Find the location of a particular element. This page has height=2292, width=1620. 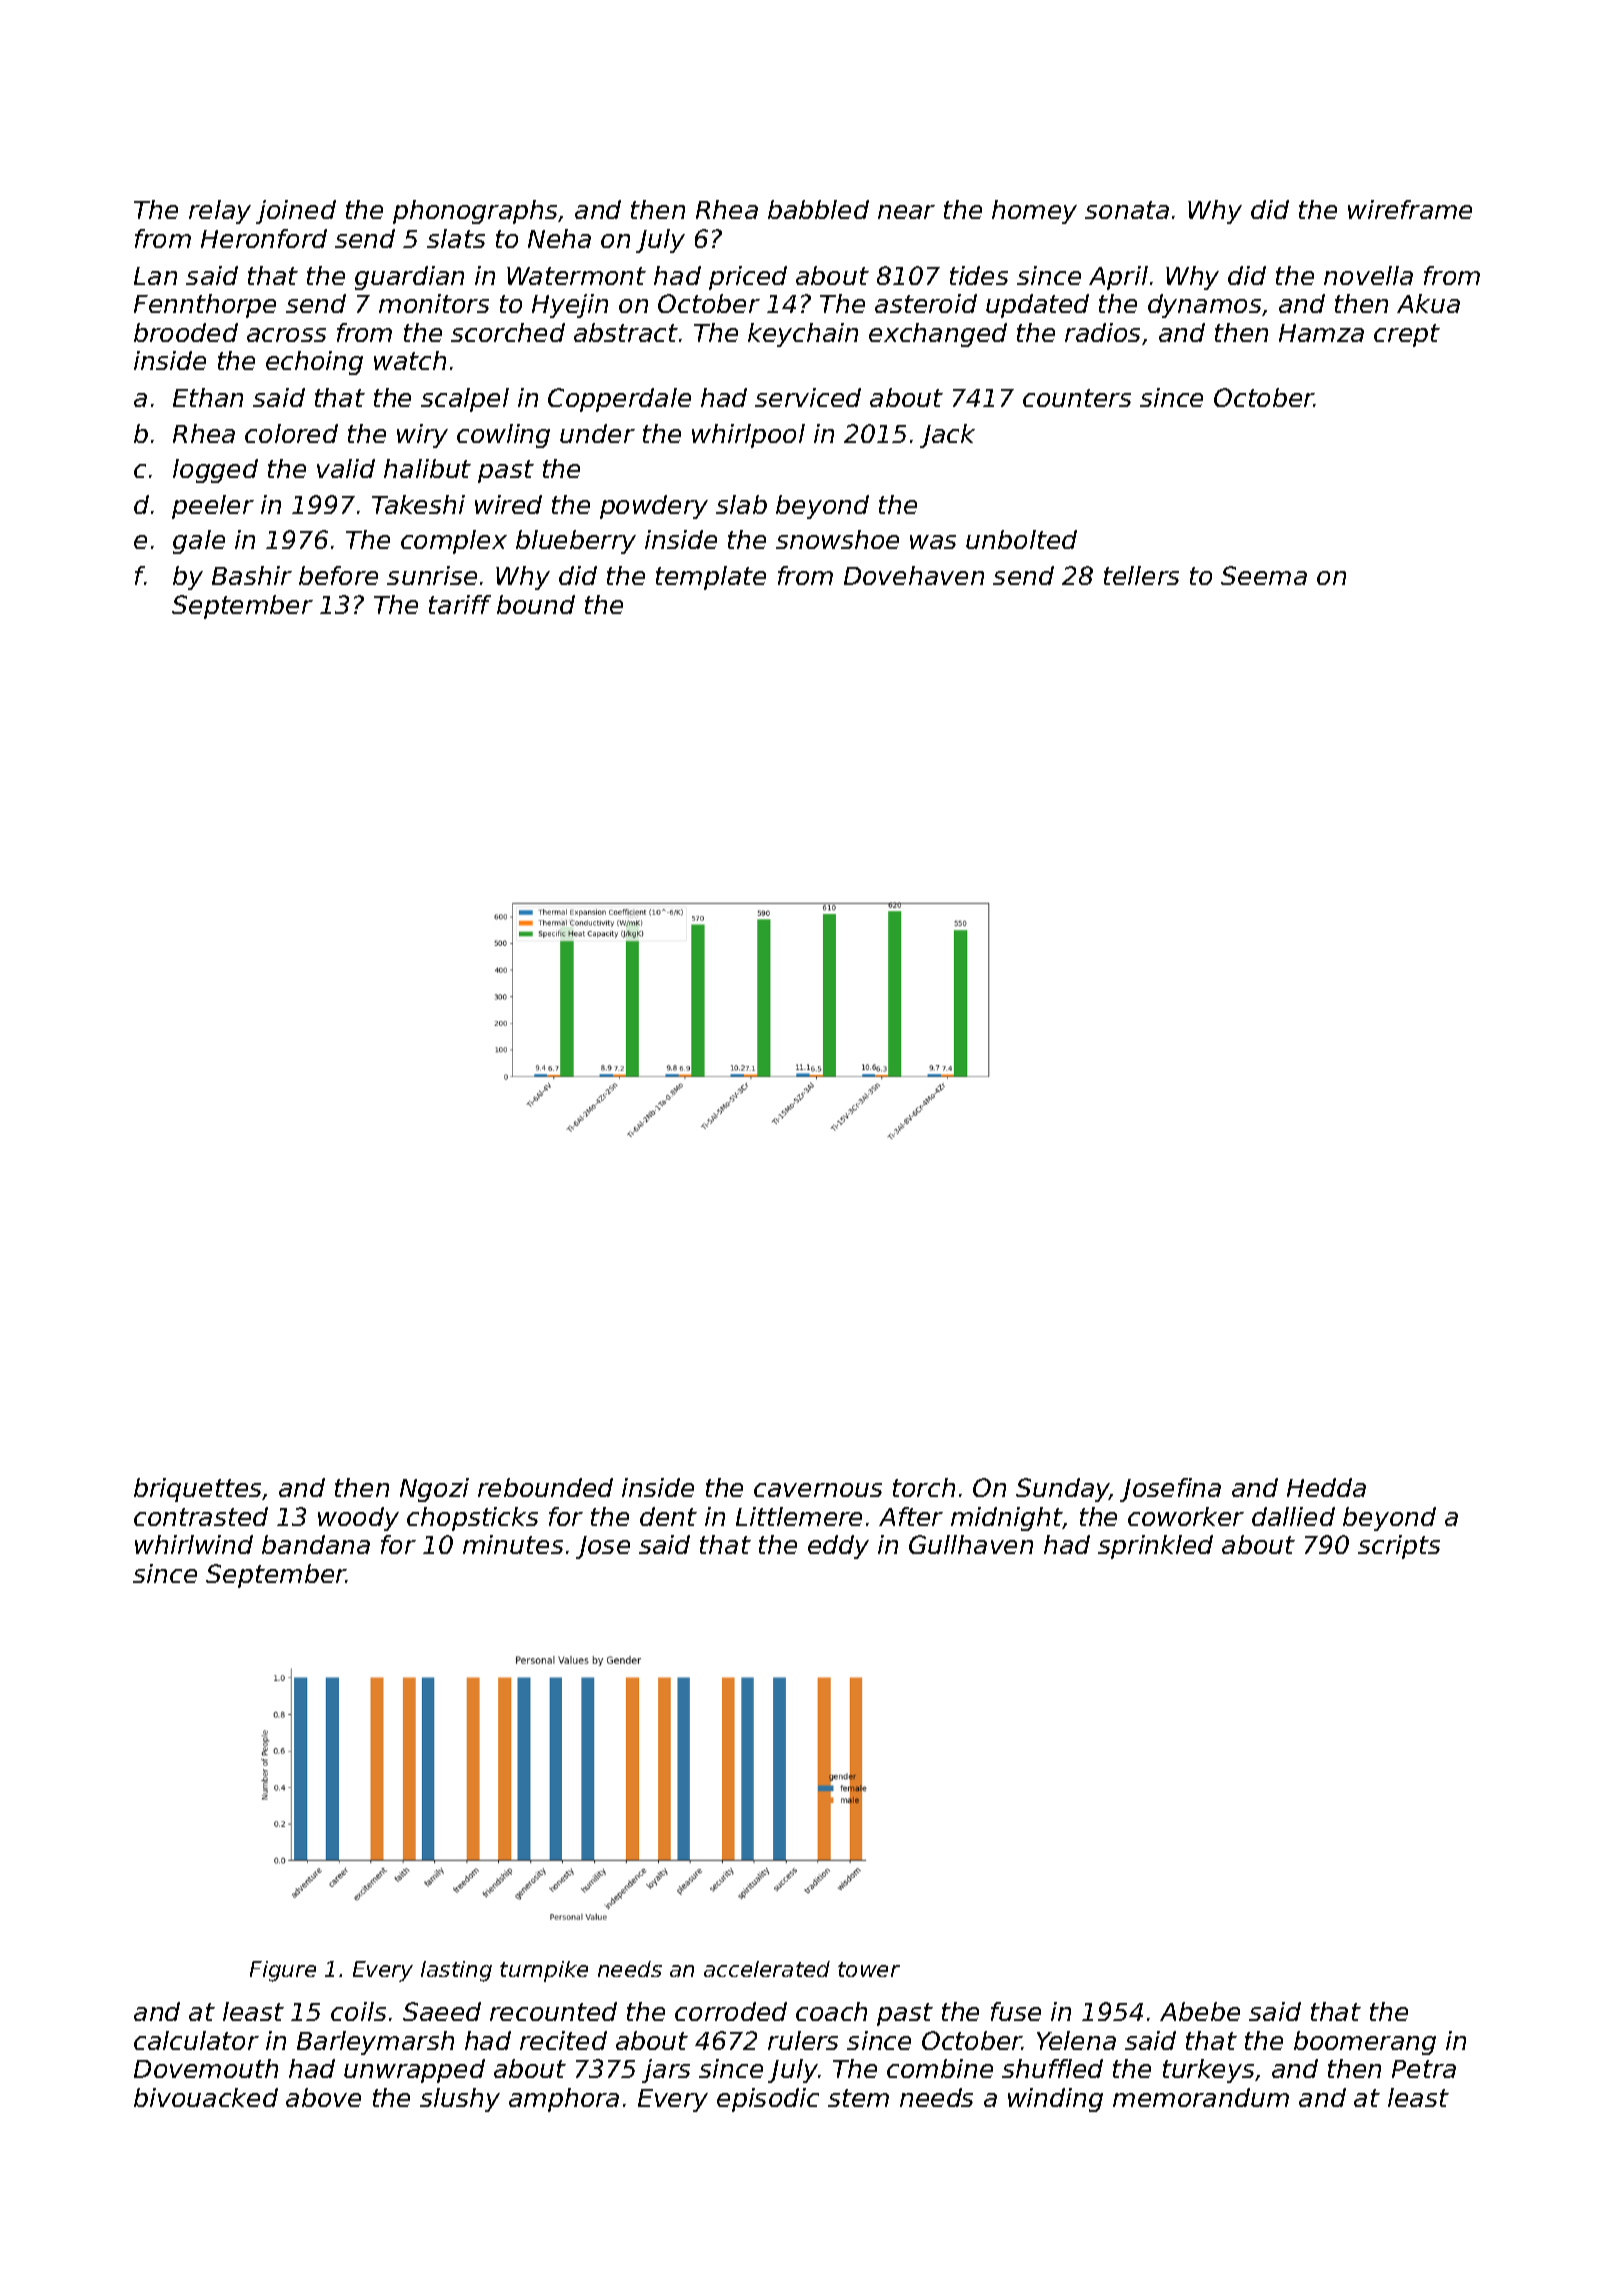

Hedda is located at coordinates (1326, 1487).
